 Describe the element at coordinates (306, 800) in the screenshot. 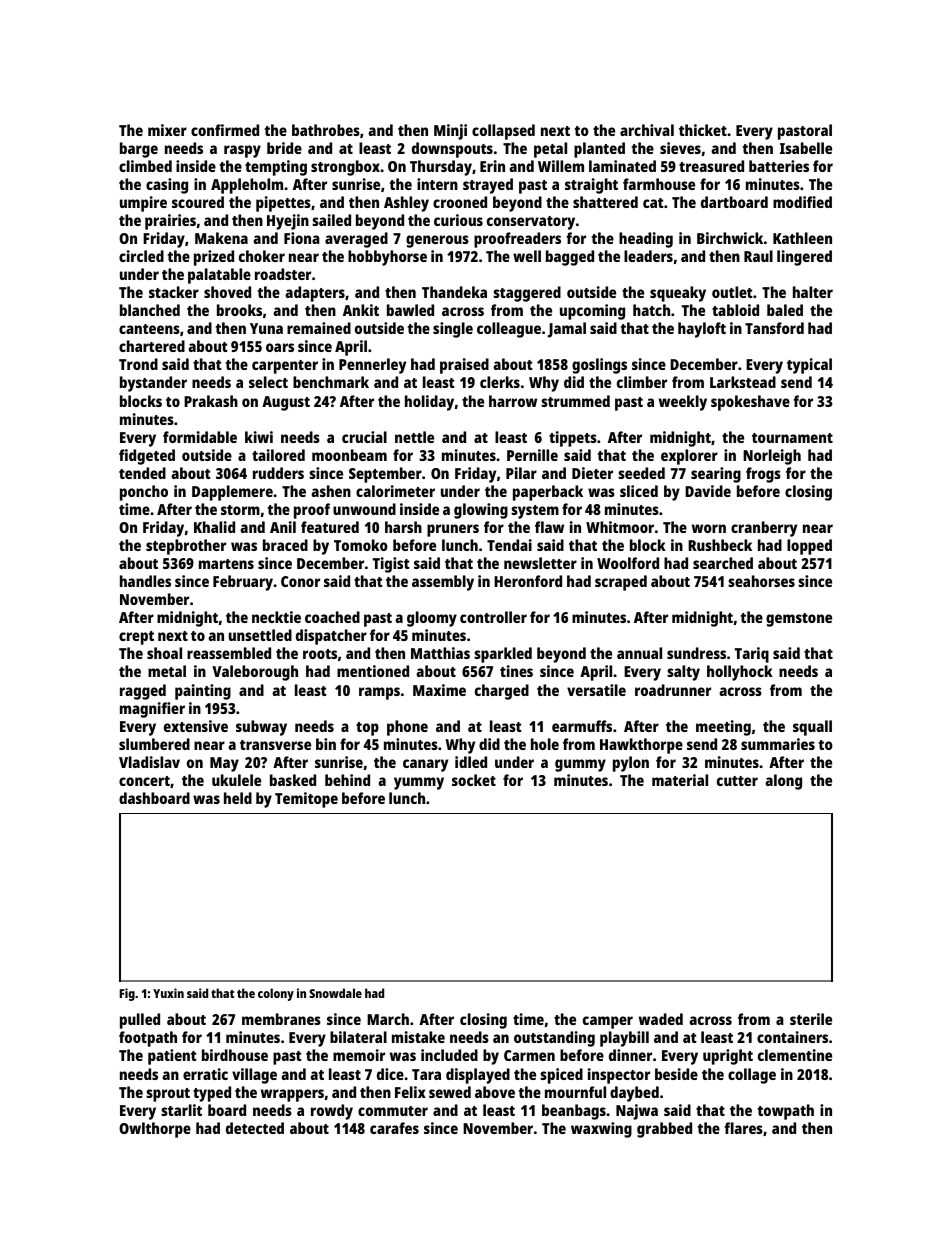

I see `Temitope` at that location.
